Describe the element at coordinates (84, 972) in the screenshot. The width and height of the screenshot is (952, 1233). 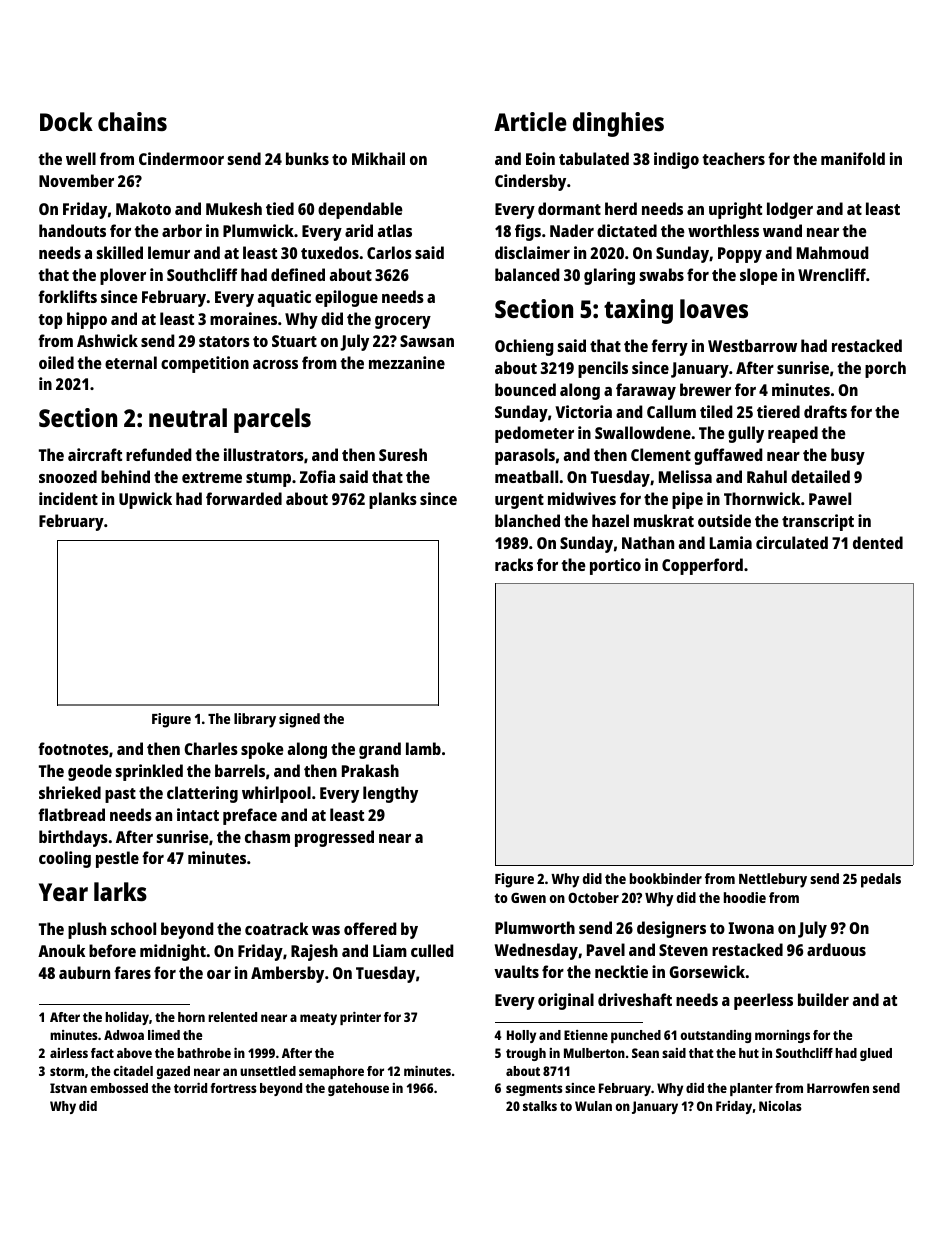
I see `auburn` at that location.
